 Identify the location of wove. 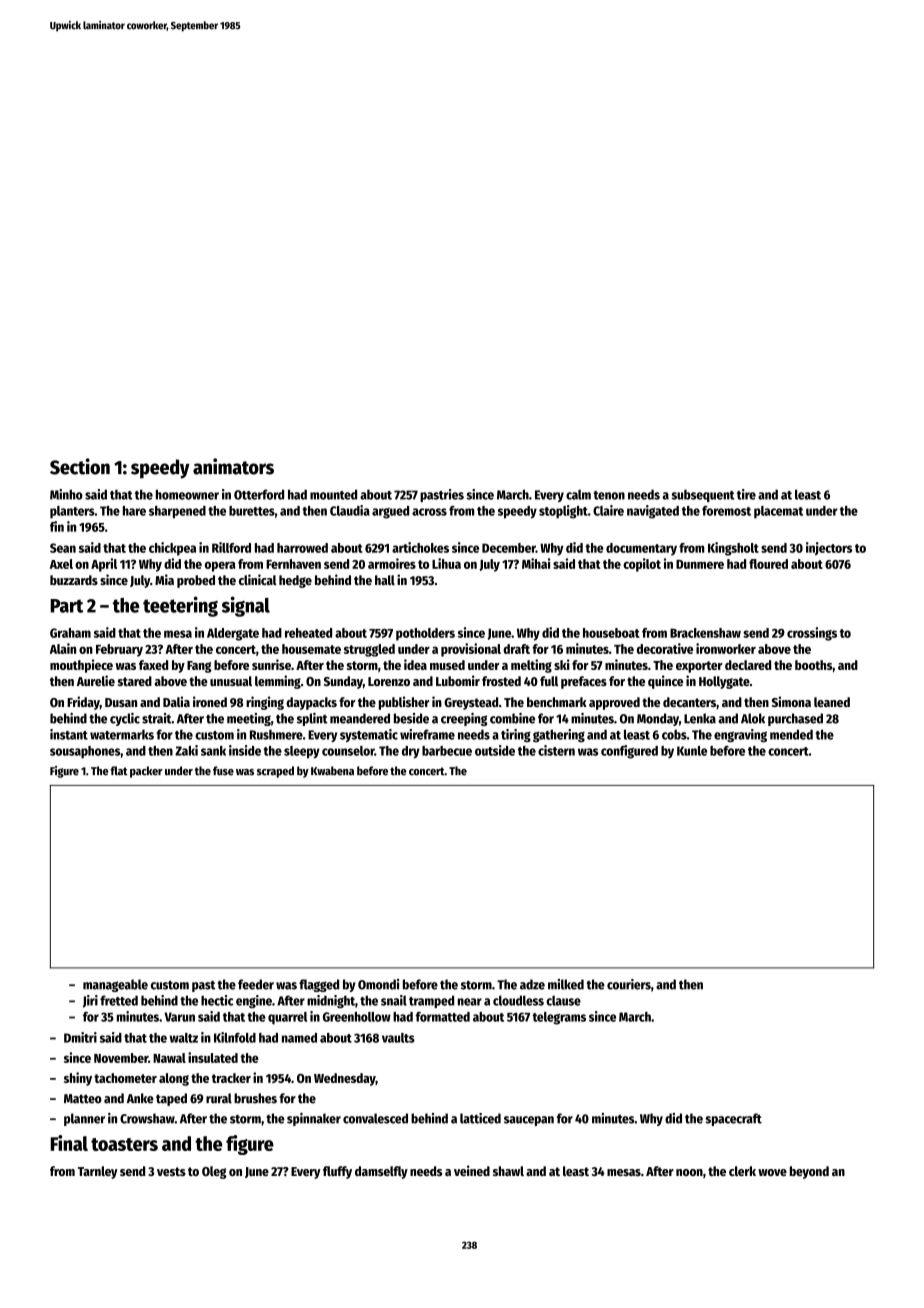
(772, 1172).
